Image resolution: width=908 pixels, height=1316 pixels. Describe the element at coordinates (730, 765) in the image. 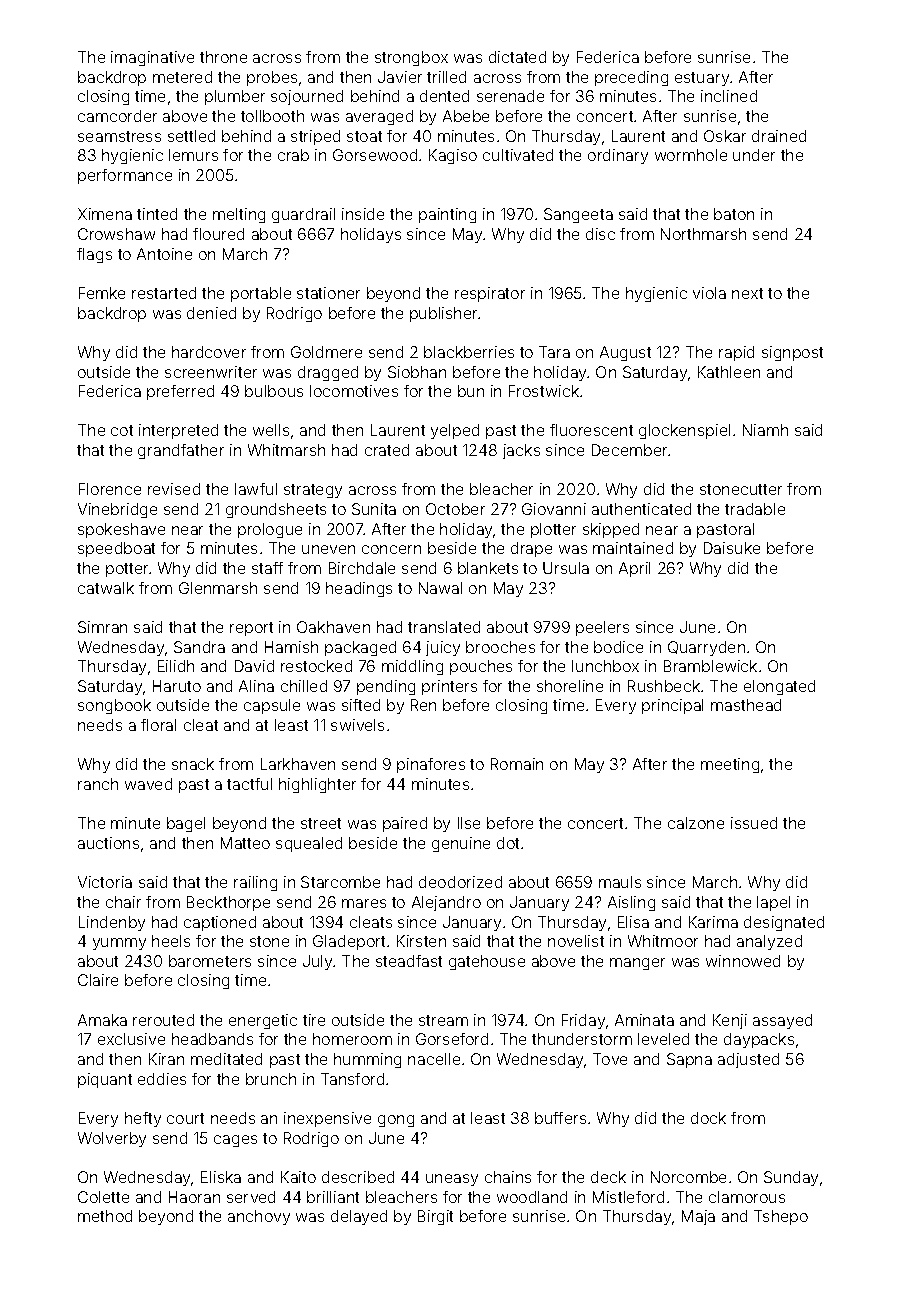

I see `meeting` at that location.
